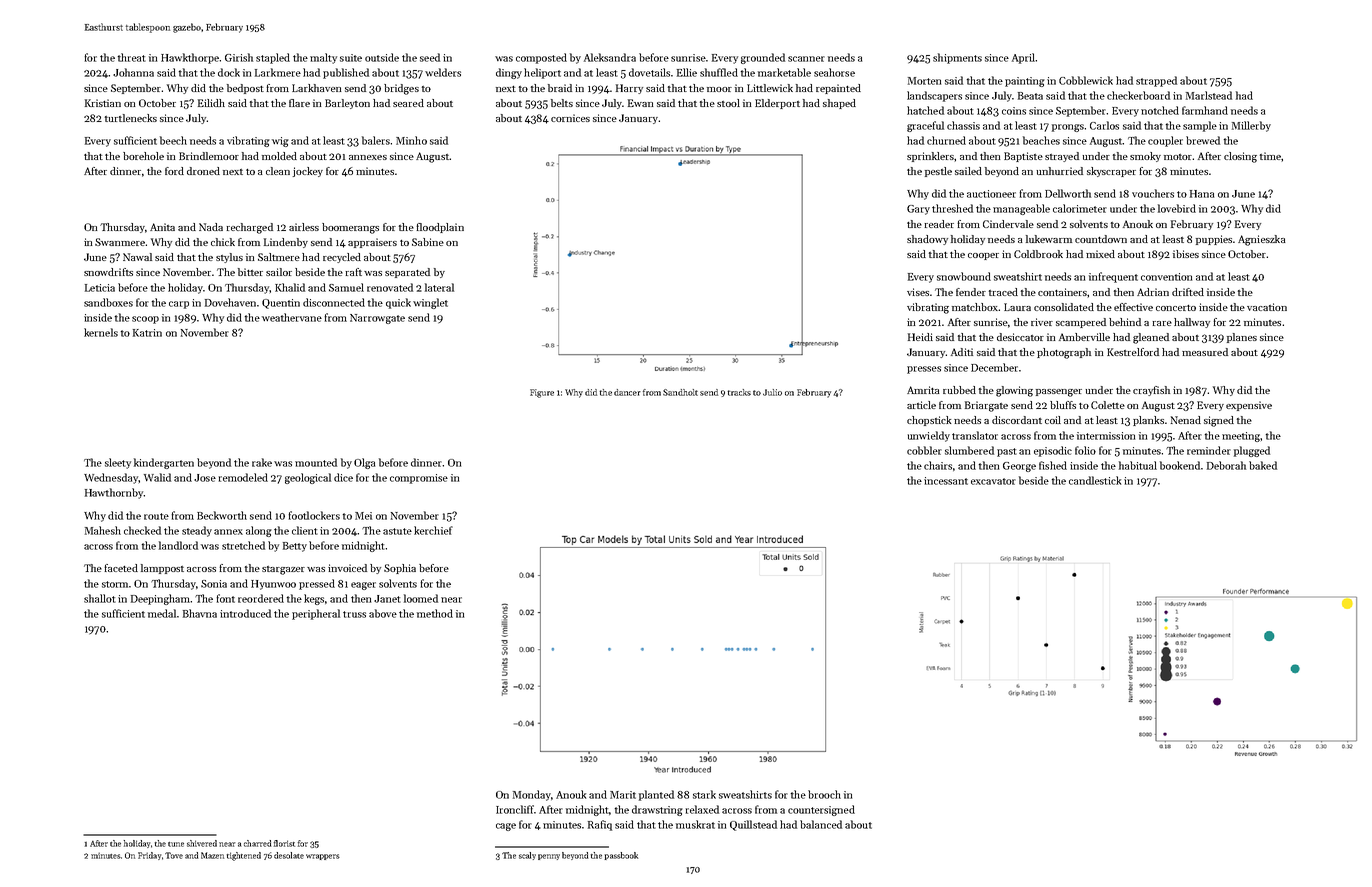 Image resolution: width=1372 pixels, height=887 pixels. I want to click on Katrin, so click(147, 333).
